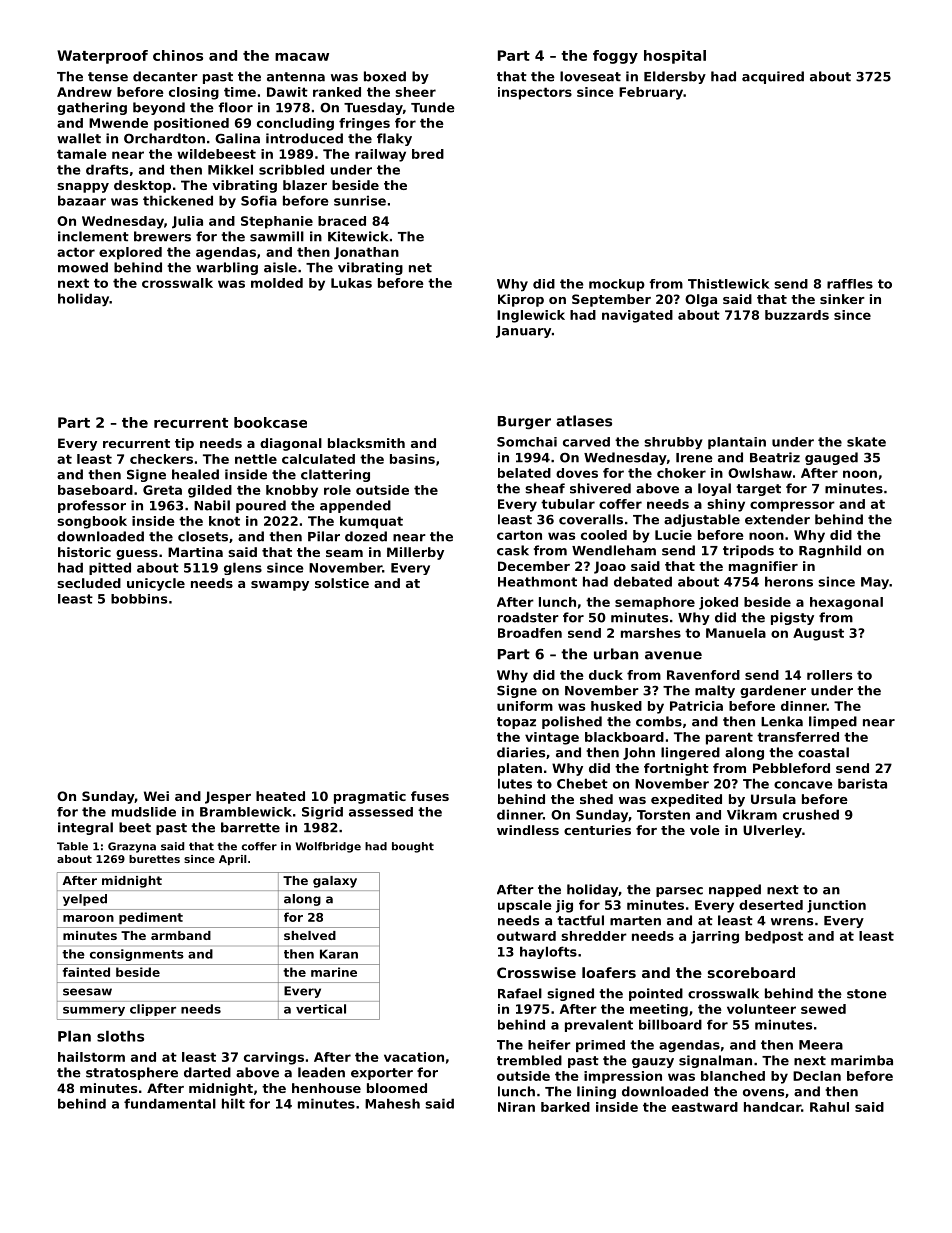 The image size is (952, 1233). What do you see at coordinates (729, 284) in the image?
I see `Thistlewick` at bounding box center [729, 284].
